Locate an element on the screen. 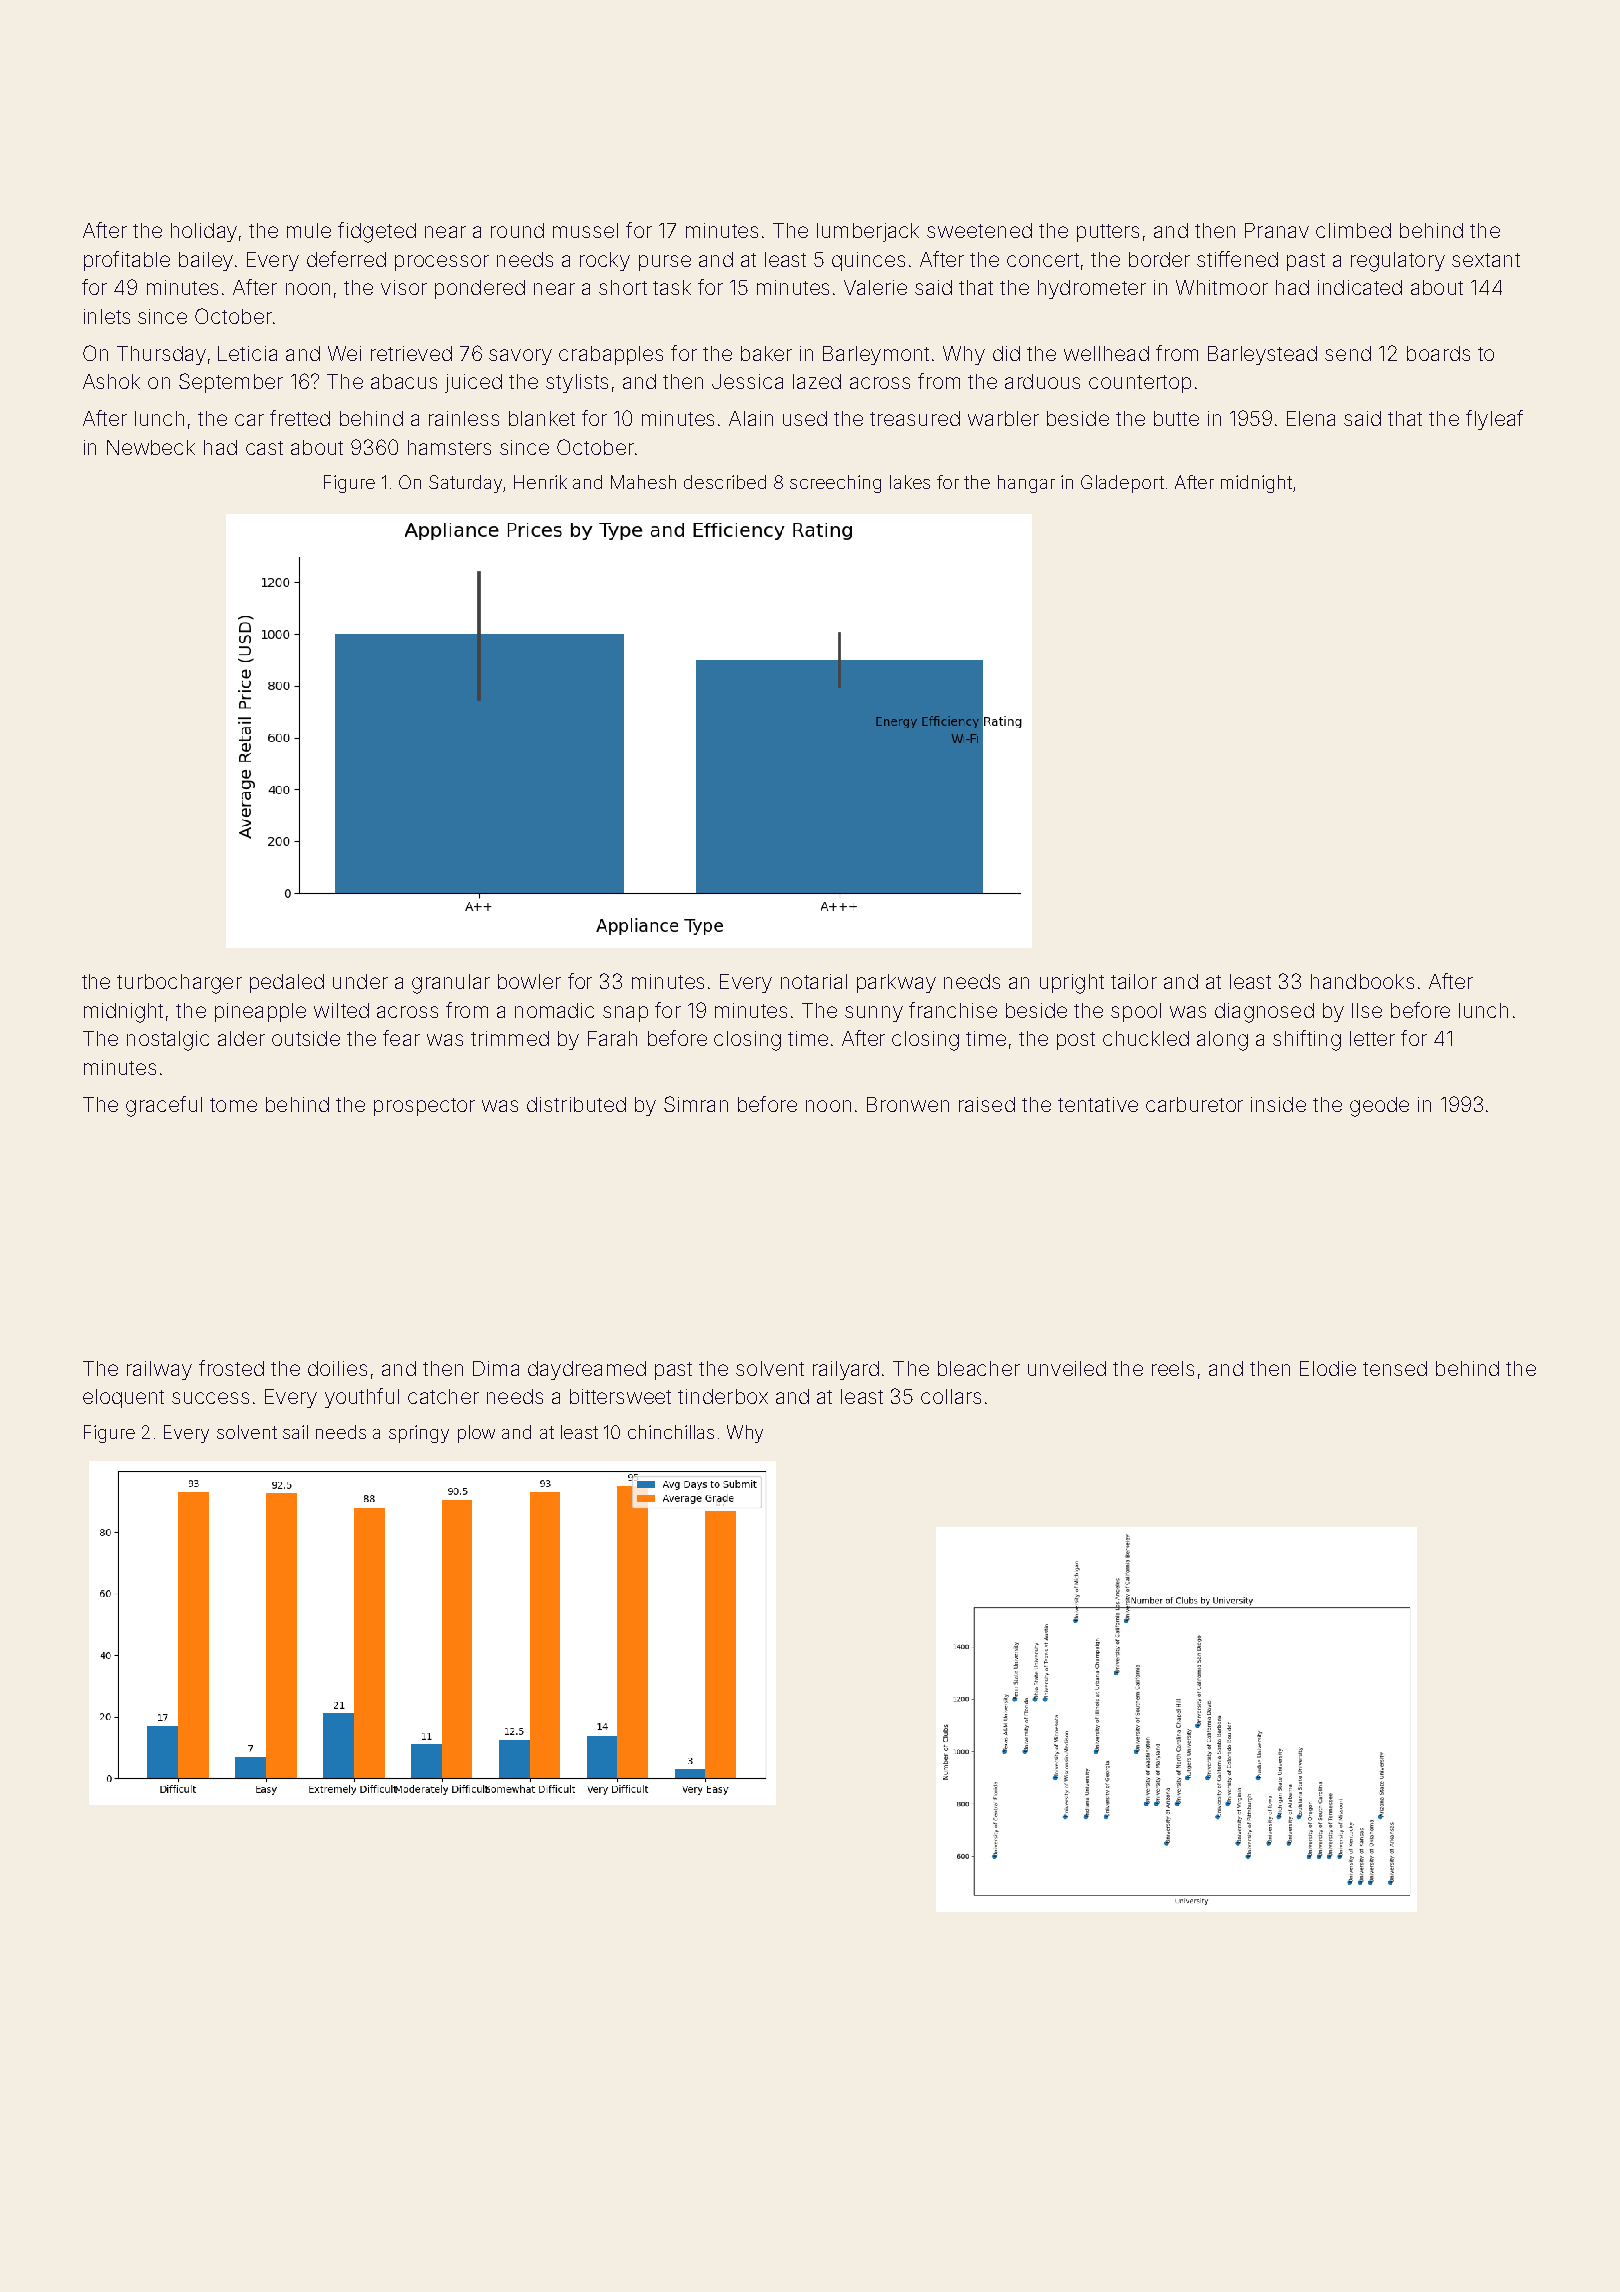  geode is located at coordinates (1379, 1107).
